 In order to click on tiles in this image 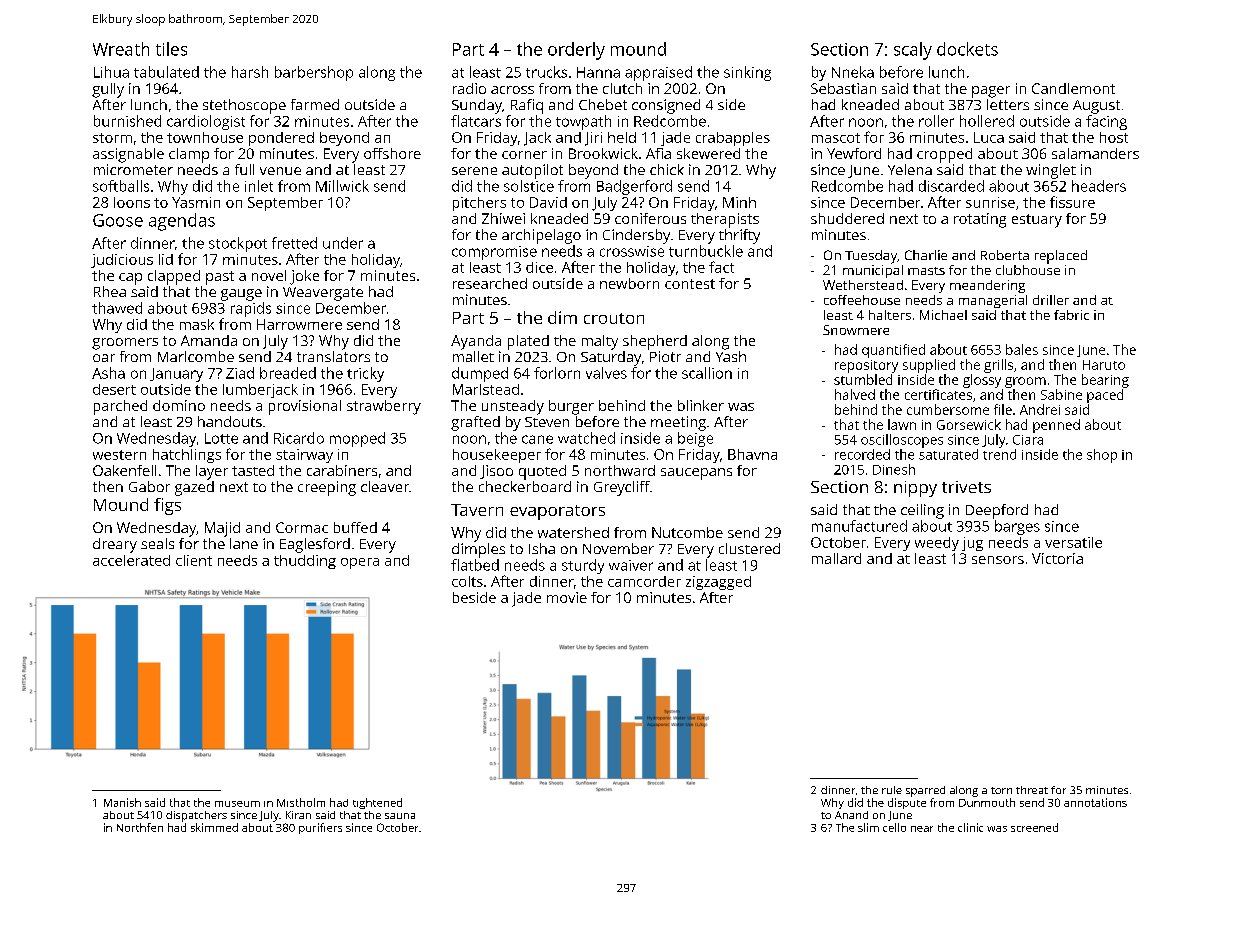, I will do `click(171, 49)`.
